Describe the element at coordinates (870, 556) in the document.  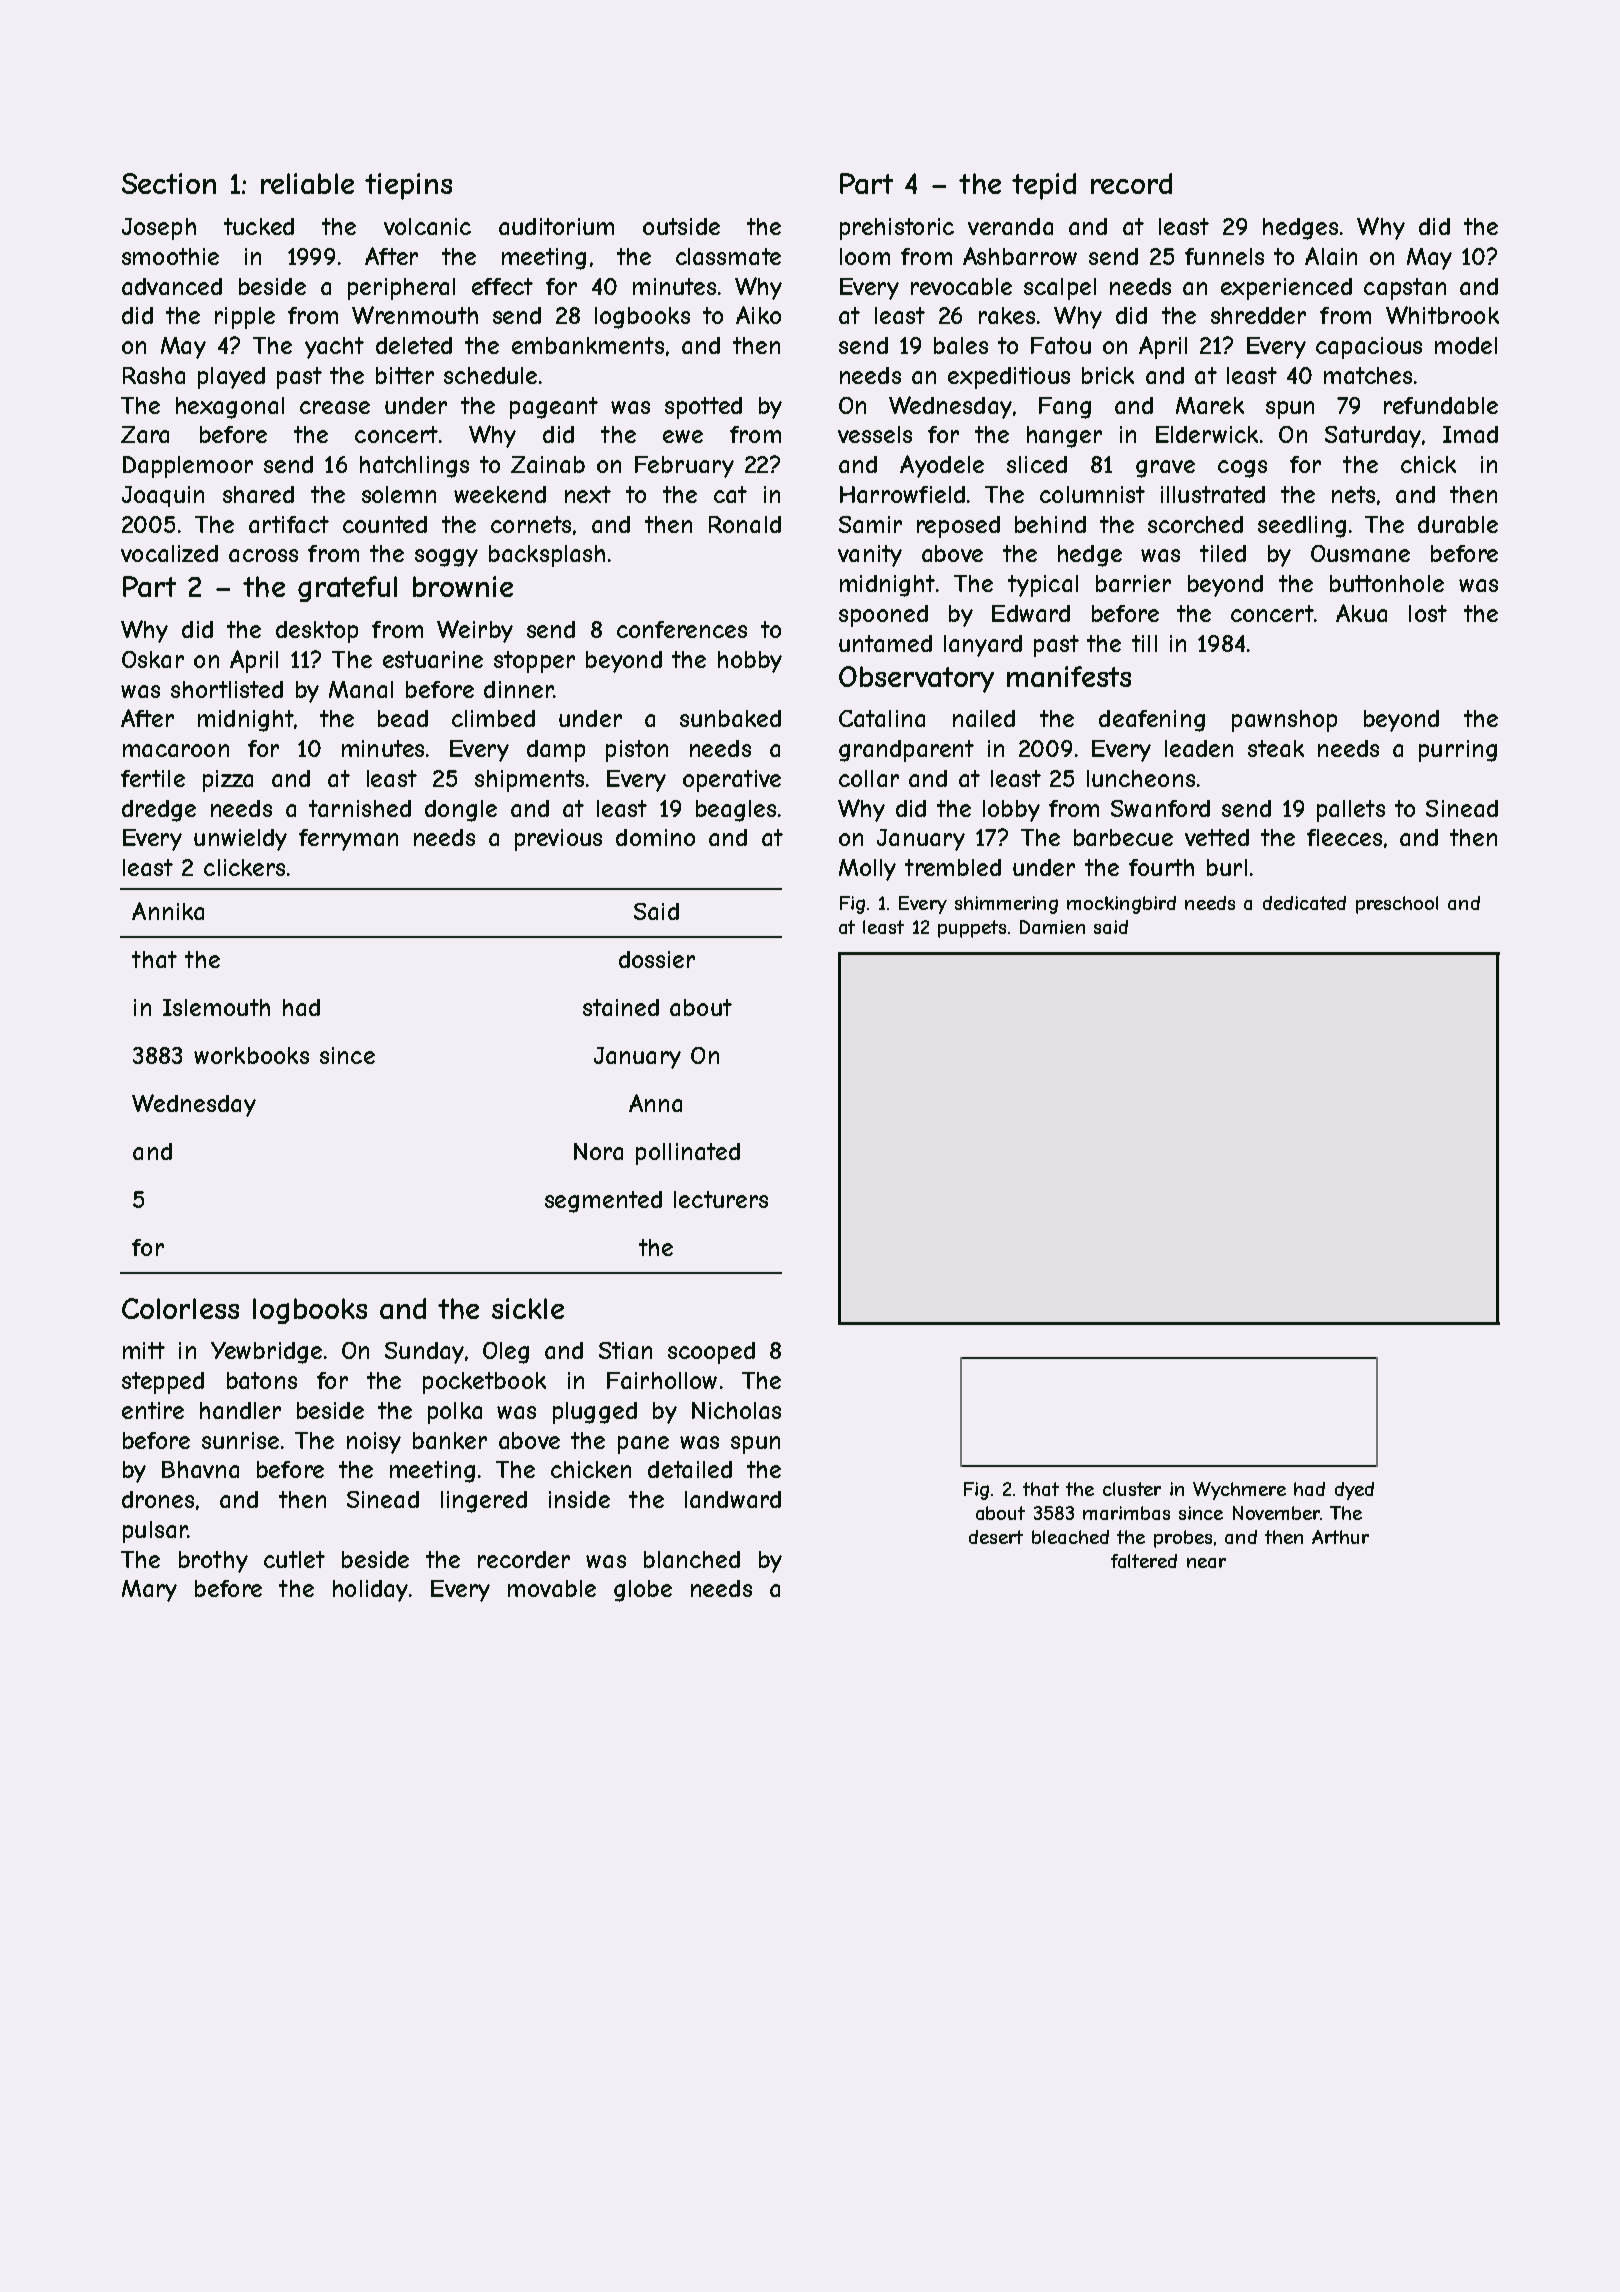
I see `vanity` at that location.
